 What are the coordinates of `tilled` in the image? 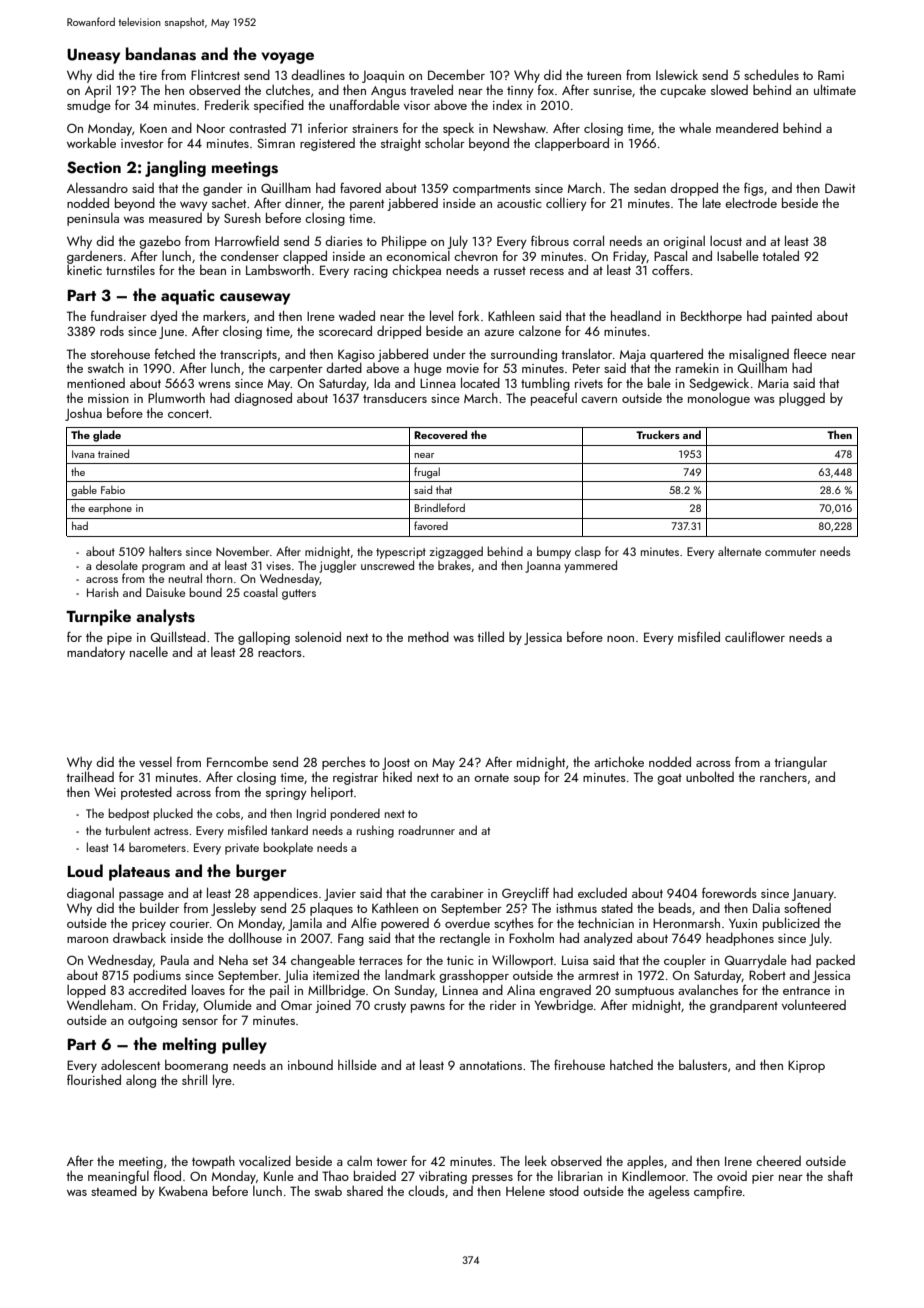 It's located at (490, 637).
